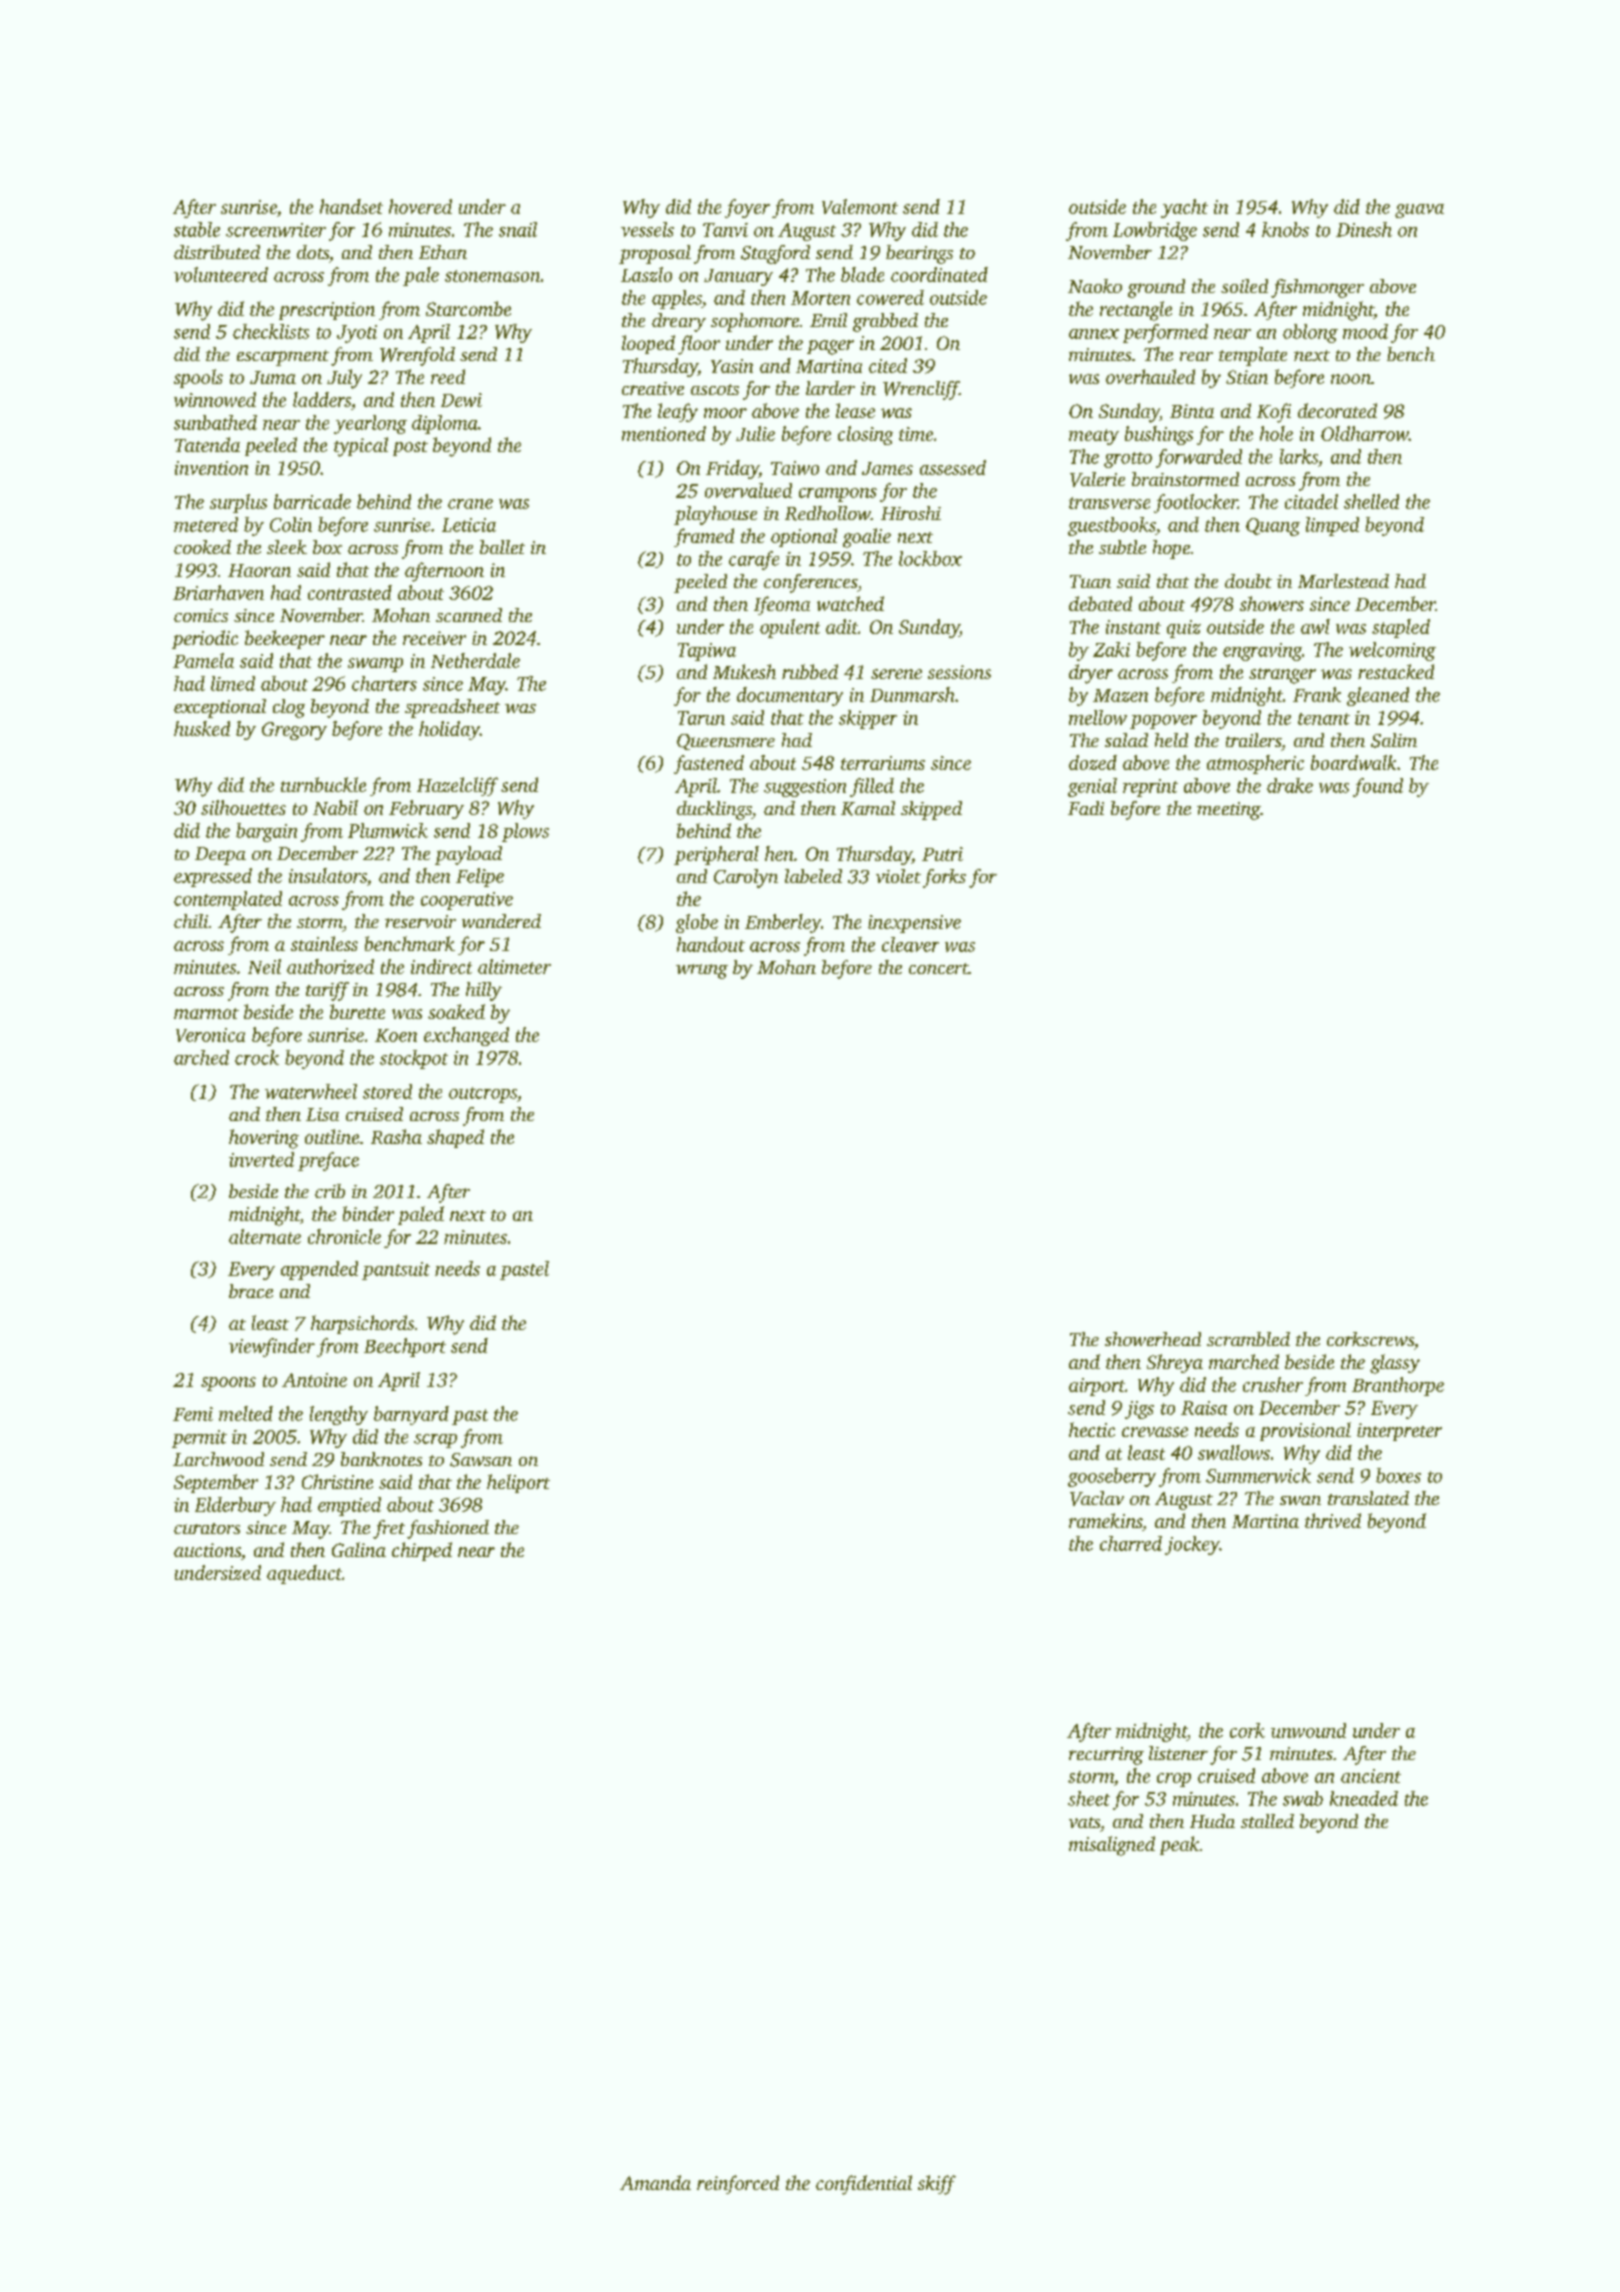  What do you see at coordinates (335, 807) in the page?
I see `Nabil` at bounding box center [335, 807].
